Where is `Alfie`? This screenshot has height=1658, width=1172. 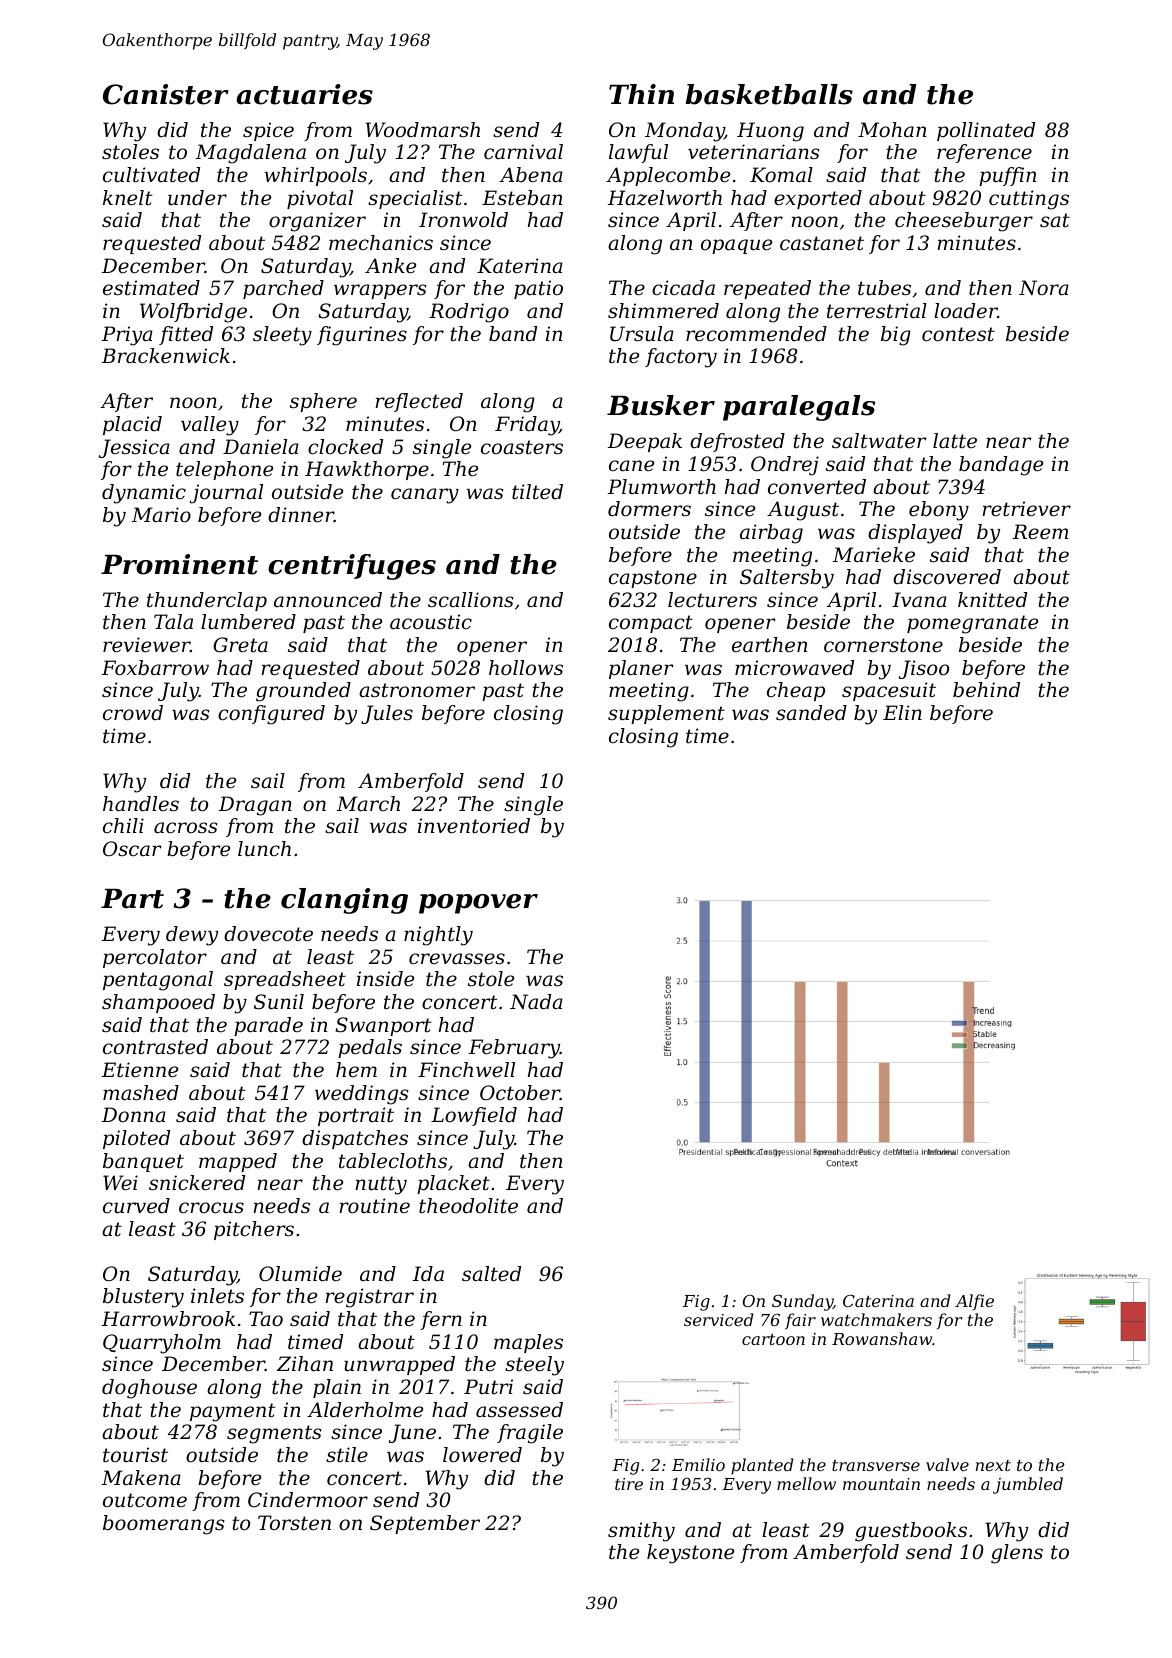 Alfie is located at coordinates (974, 1302).
